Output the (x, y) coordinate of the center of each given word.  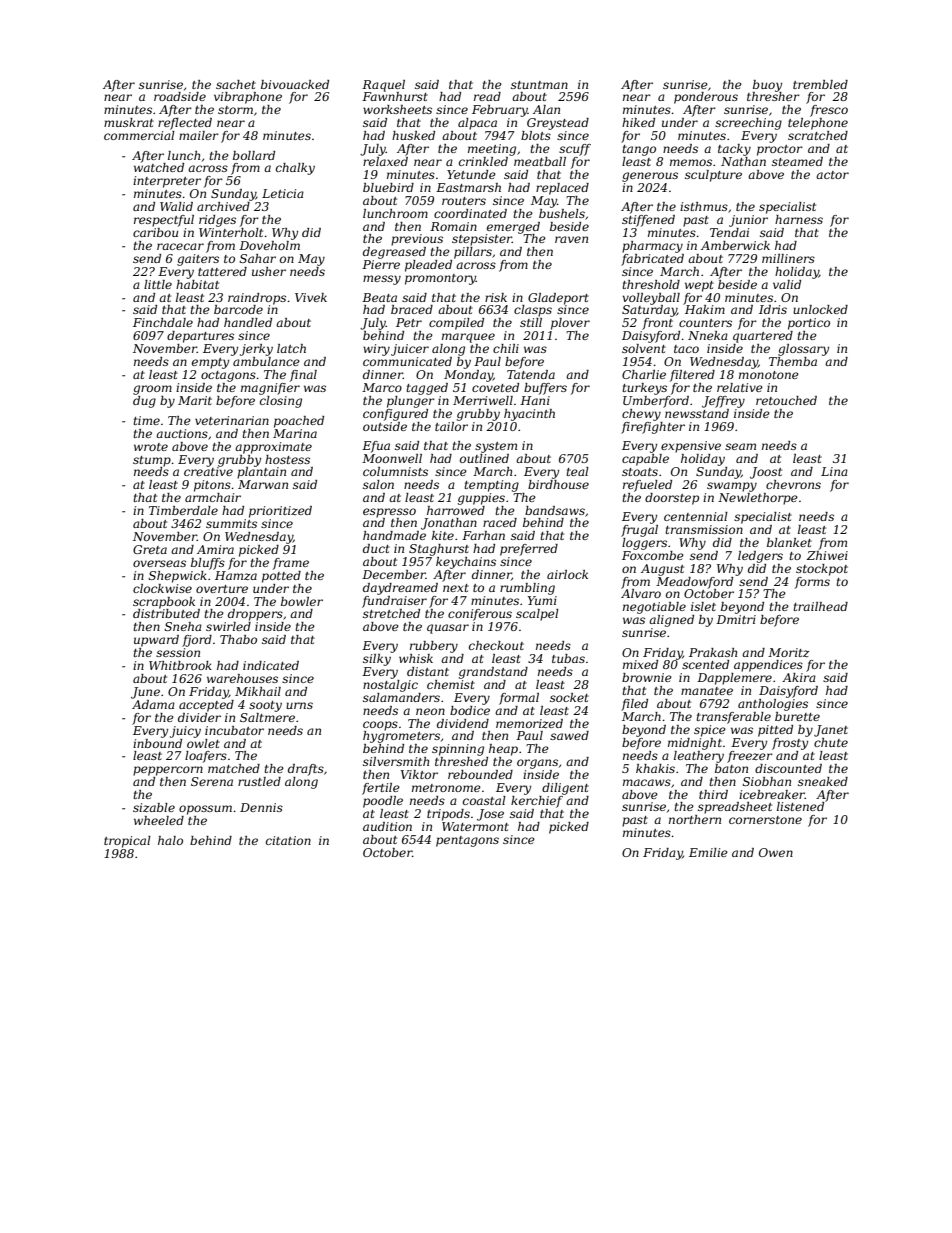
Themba (793, 361)
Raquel (383, 86)
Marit (195, 400)
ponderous (706, 98)
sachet (236, 84)
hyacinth (529, 415)
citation (288, 840)
